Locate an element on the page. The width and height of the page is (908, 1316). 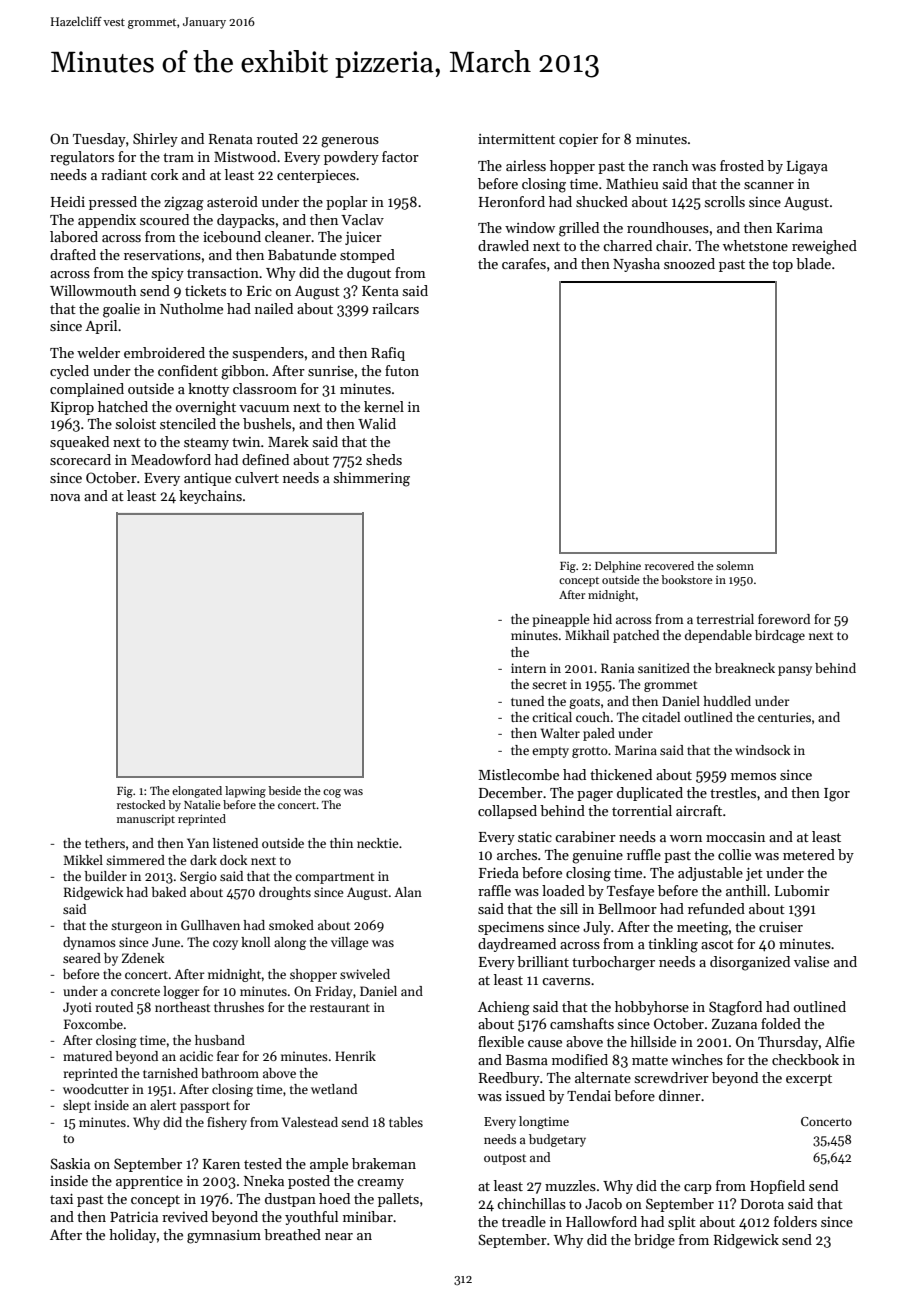
recovered is located at coordinates (669, 565).
